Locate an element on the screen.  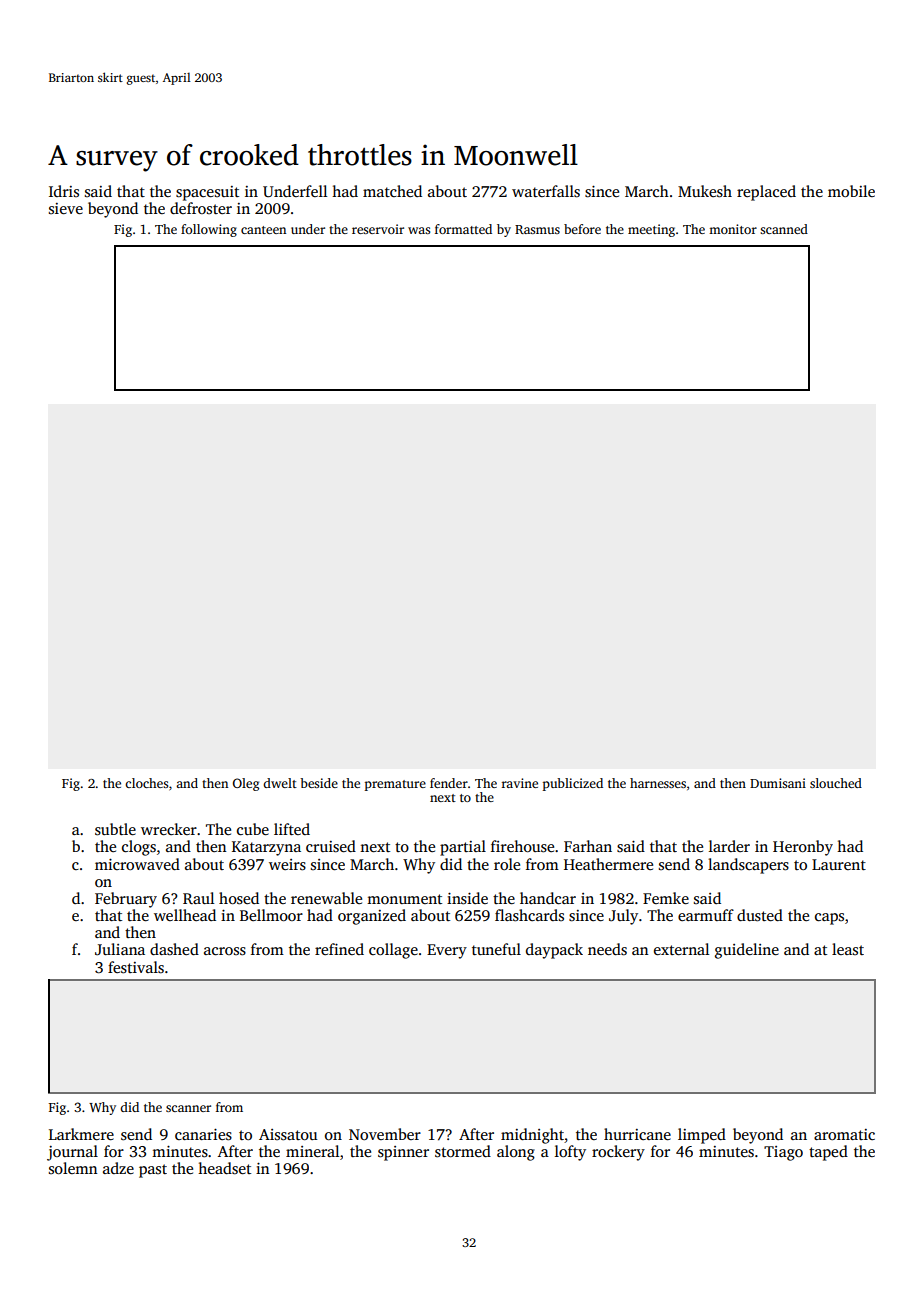
firehouse is located at coordinates (522, 846).
